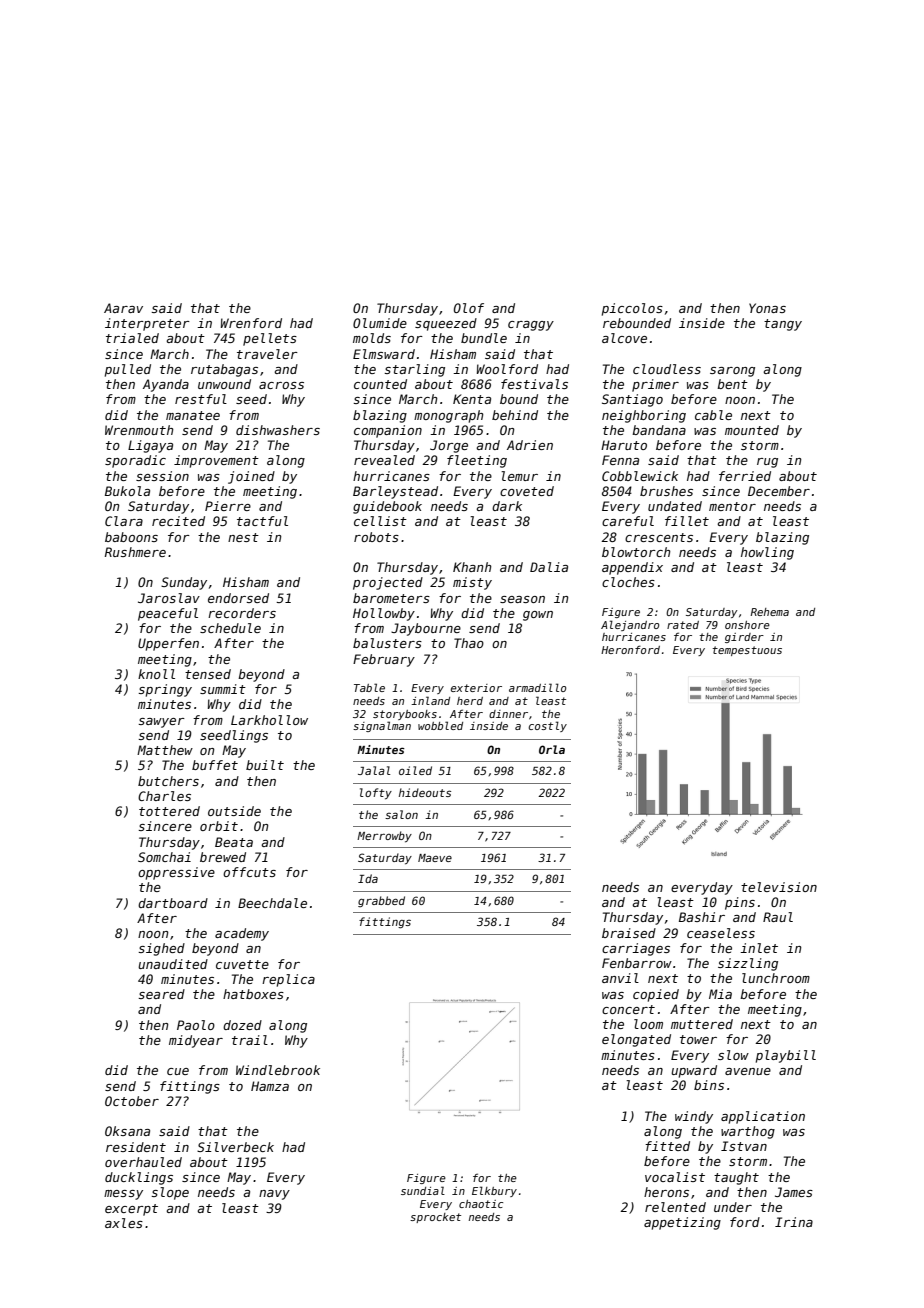 This screenshot has width=924, height=1308. What do you see at coordinates (779, 887) in the screenshot?
I see `television` at bounding box center [779, 887].
